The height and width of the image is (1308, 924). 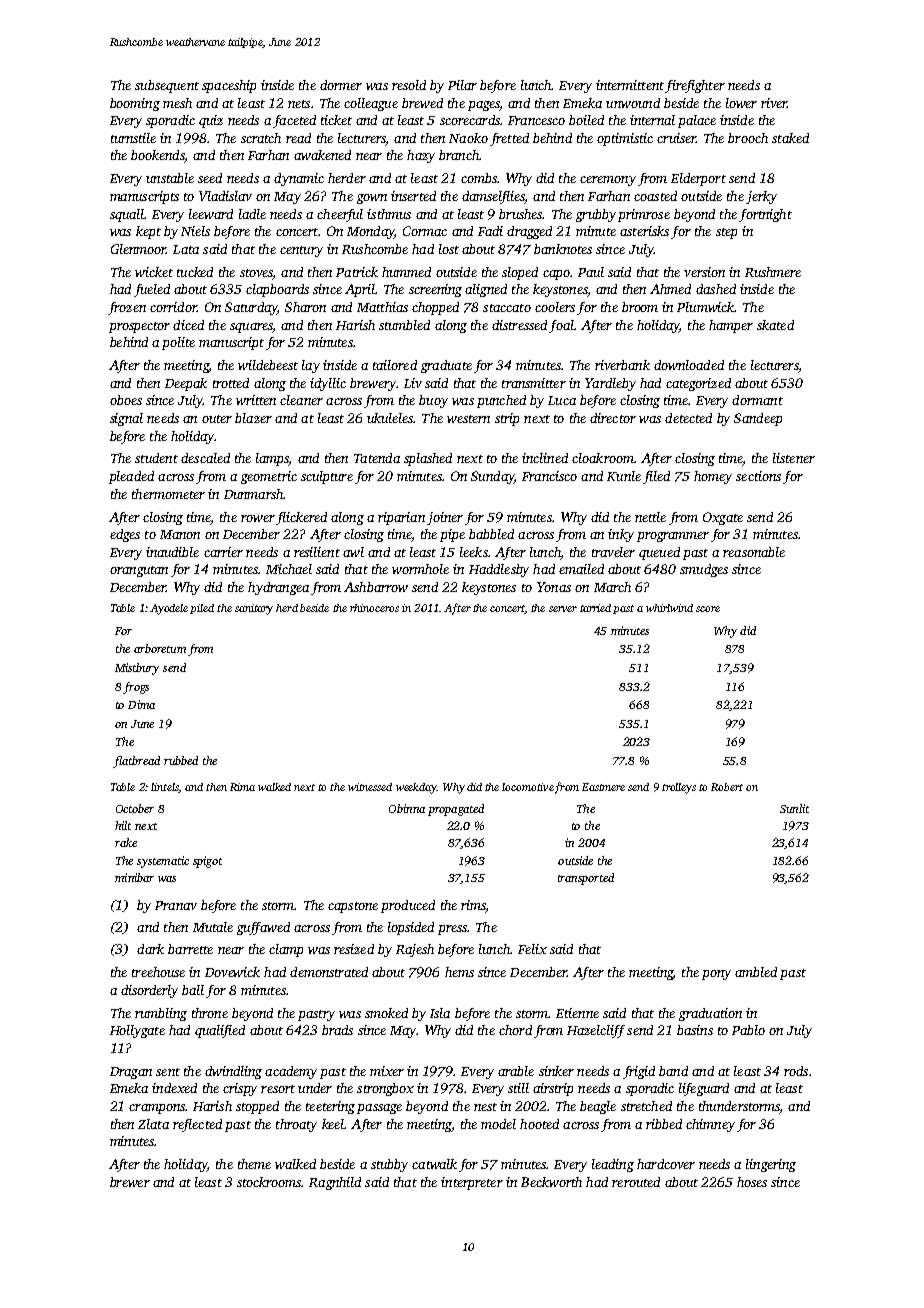 I want to click on aligned, so click(x=486, y=290).
